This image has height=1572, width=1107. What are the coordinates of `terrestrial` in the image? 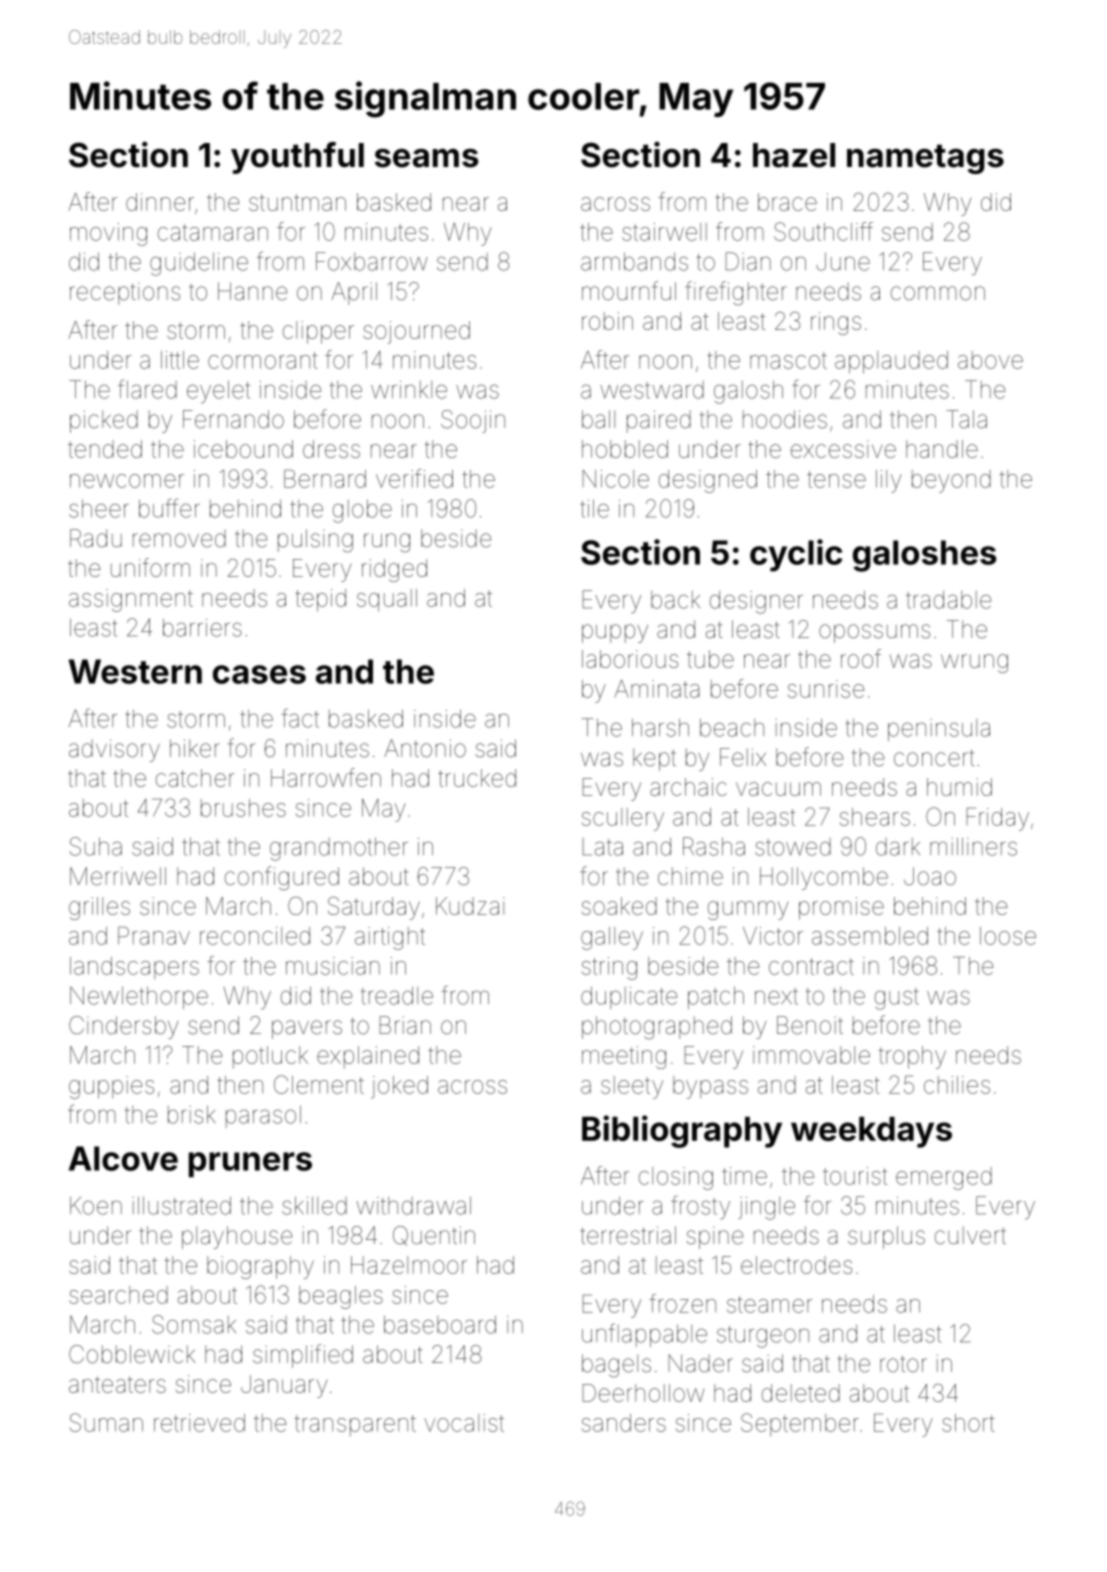 It's located at (628, 1235).
